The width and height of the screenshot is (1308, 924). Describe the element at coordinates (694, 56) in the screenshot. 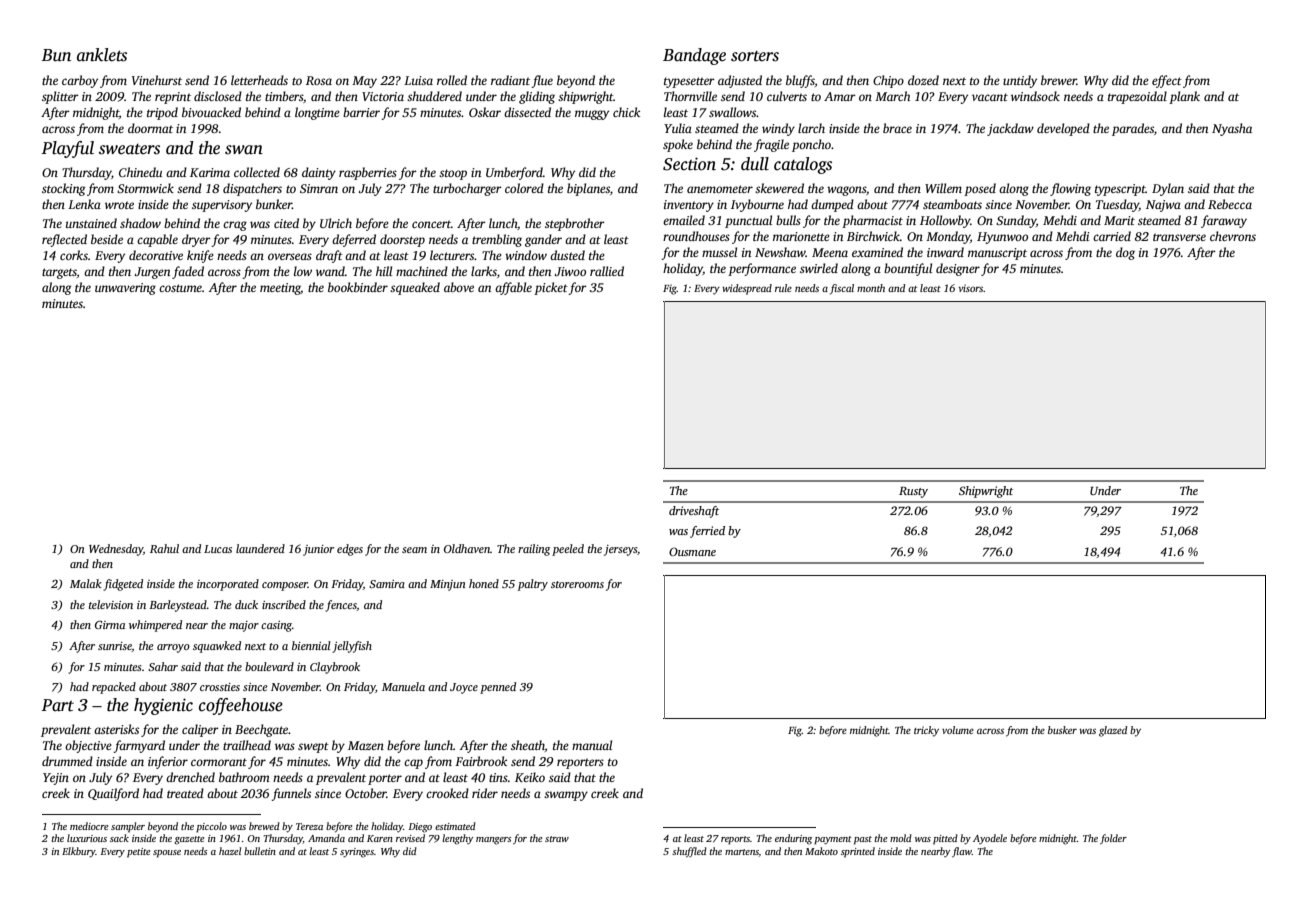

I see `Bandage` at that location.
